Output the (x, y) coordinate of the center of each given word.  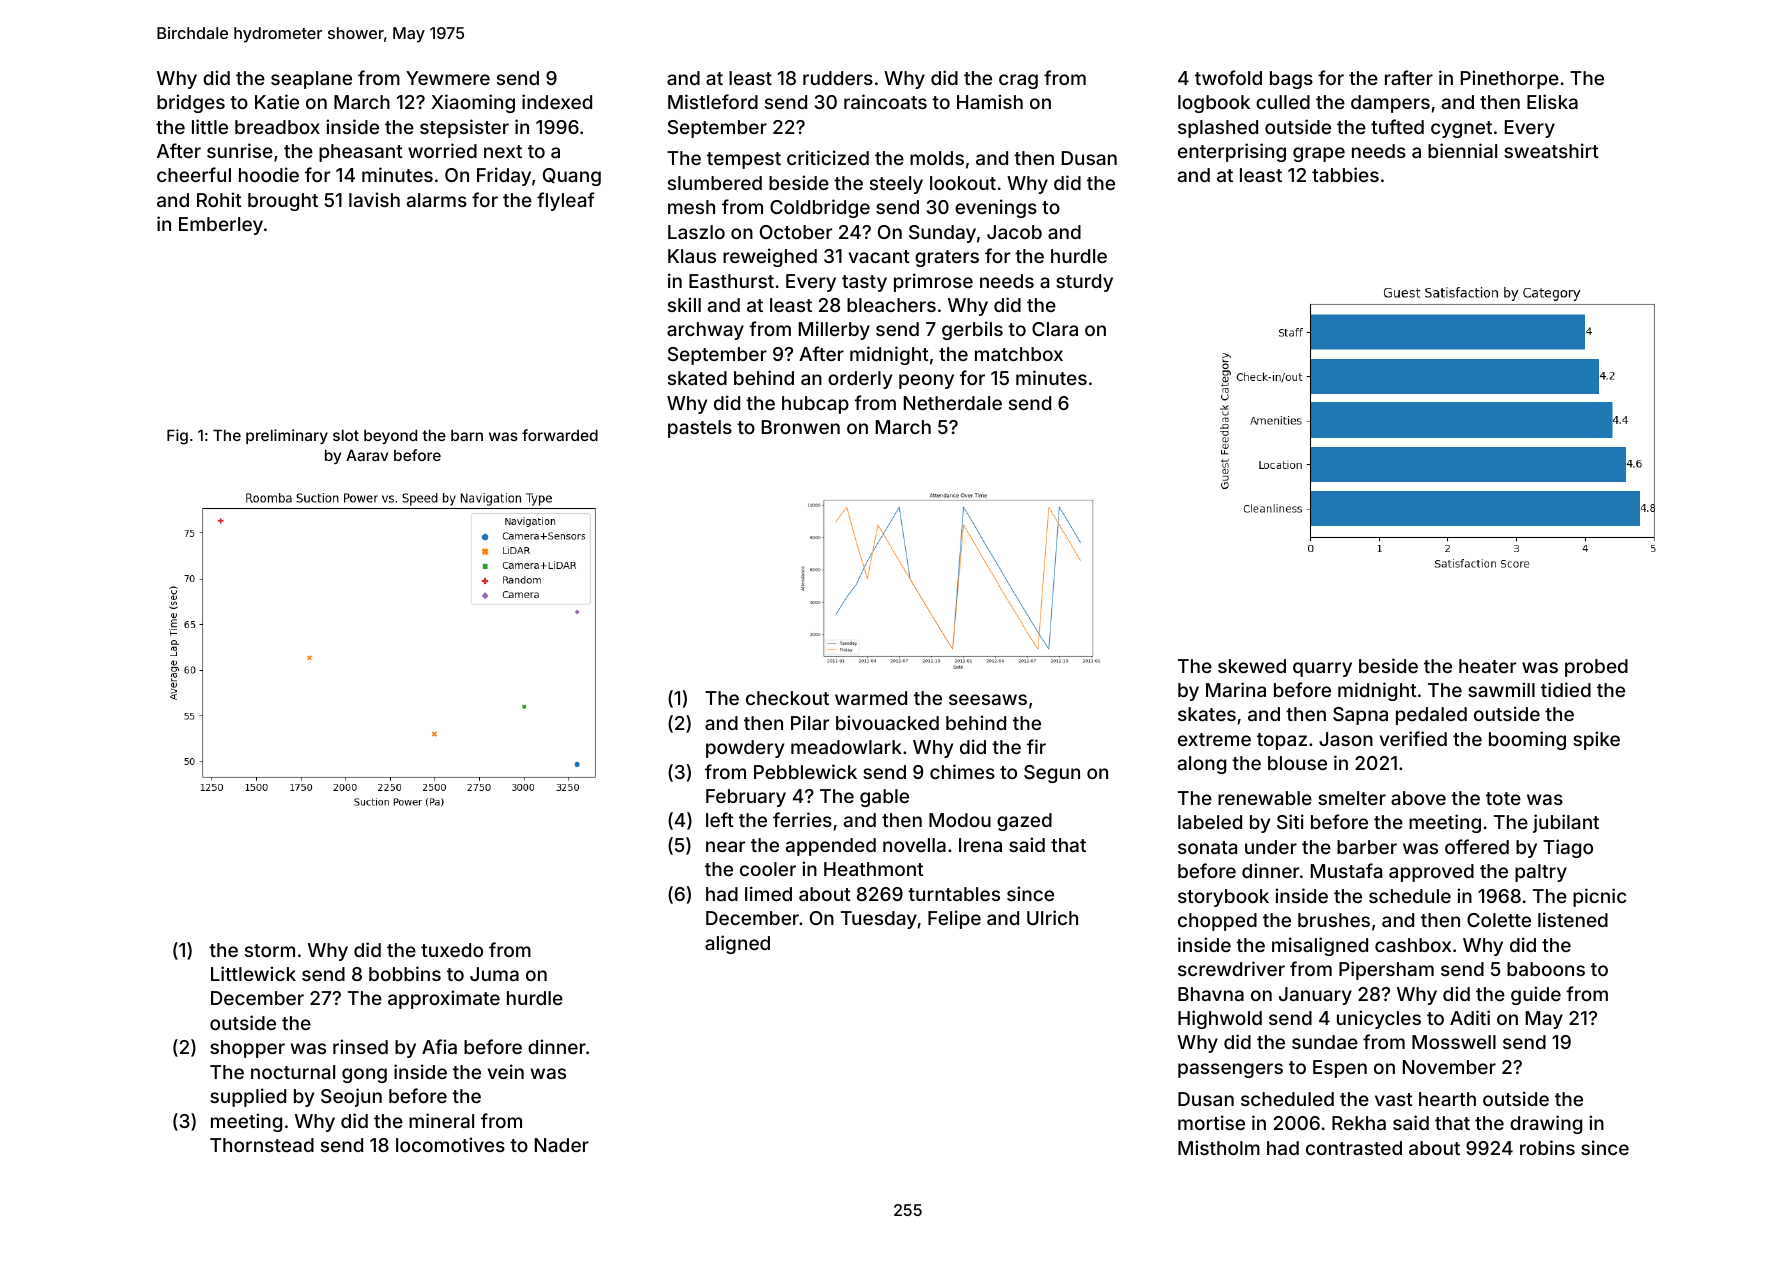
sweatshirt (1551, 150)
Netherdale (953, 403)
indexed (557, 101)
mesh (691, 207)
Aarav (367, 455)
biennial (1462, 150)
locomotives (450, 1144)
